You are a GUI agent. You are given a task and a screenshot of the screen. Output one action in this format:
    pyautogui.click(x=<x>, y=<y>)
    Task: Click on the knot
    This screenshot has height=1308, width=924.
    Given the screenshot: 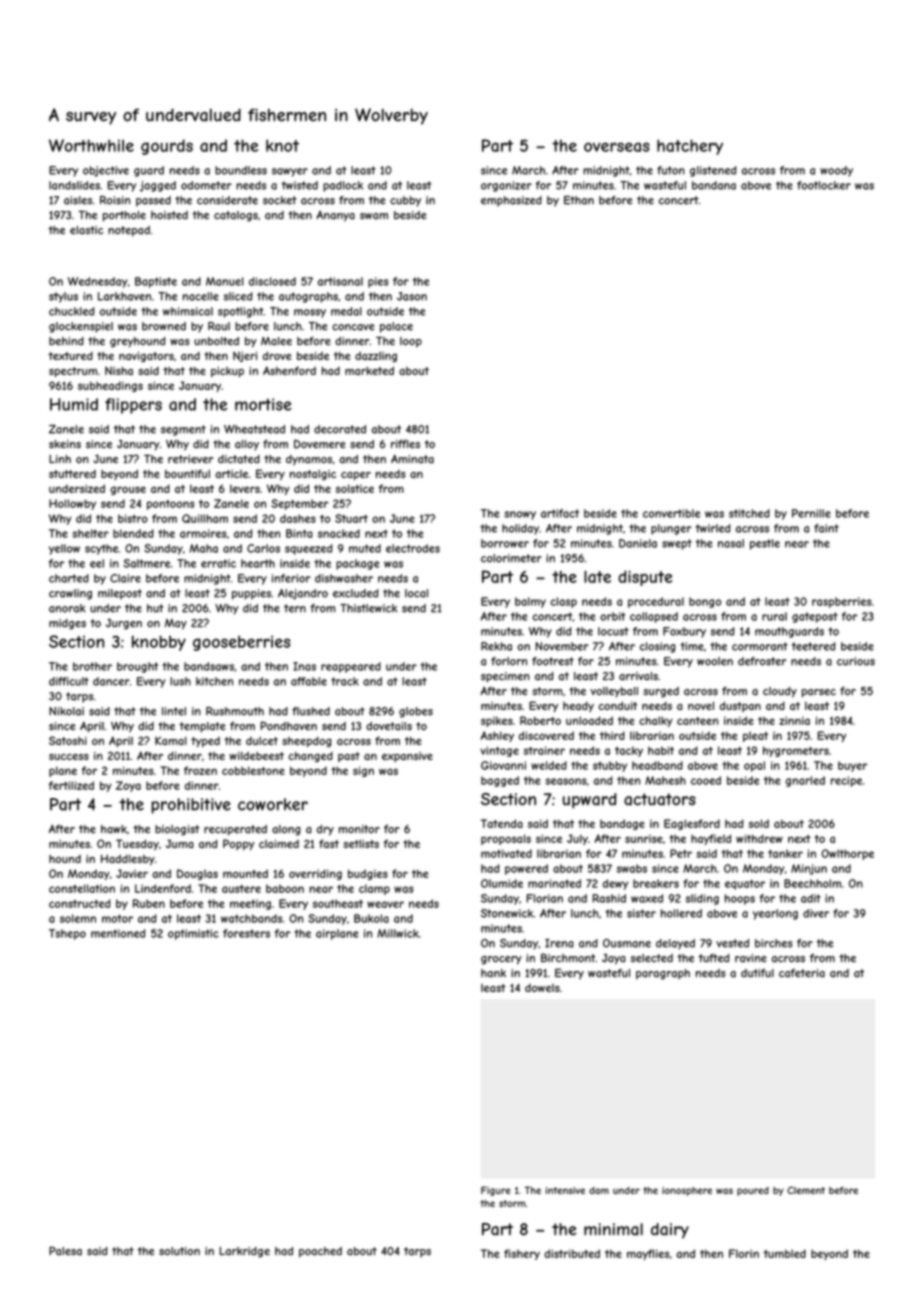 What is the action you would take?
    pyautogui.click(x=282, y=145)
